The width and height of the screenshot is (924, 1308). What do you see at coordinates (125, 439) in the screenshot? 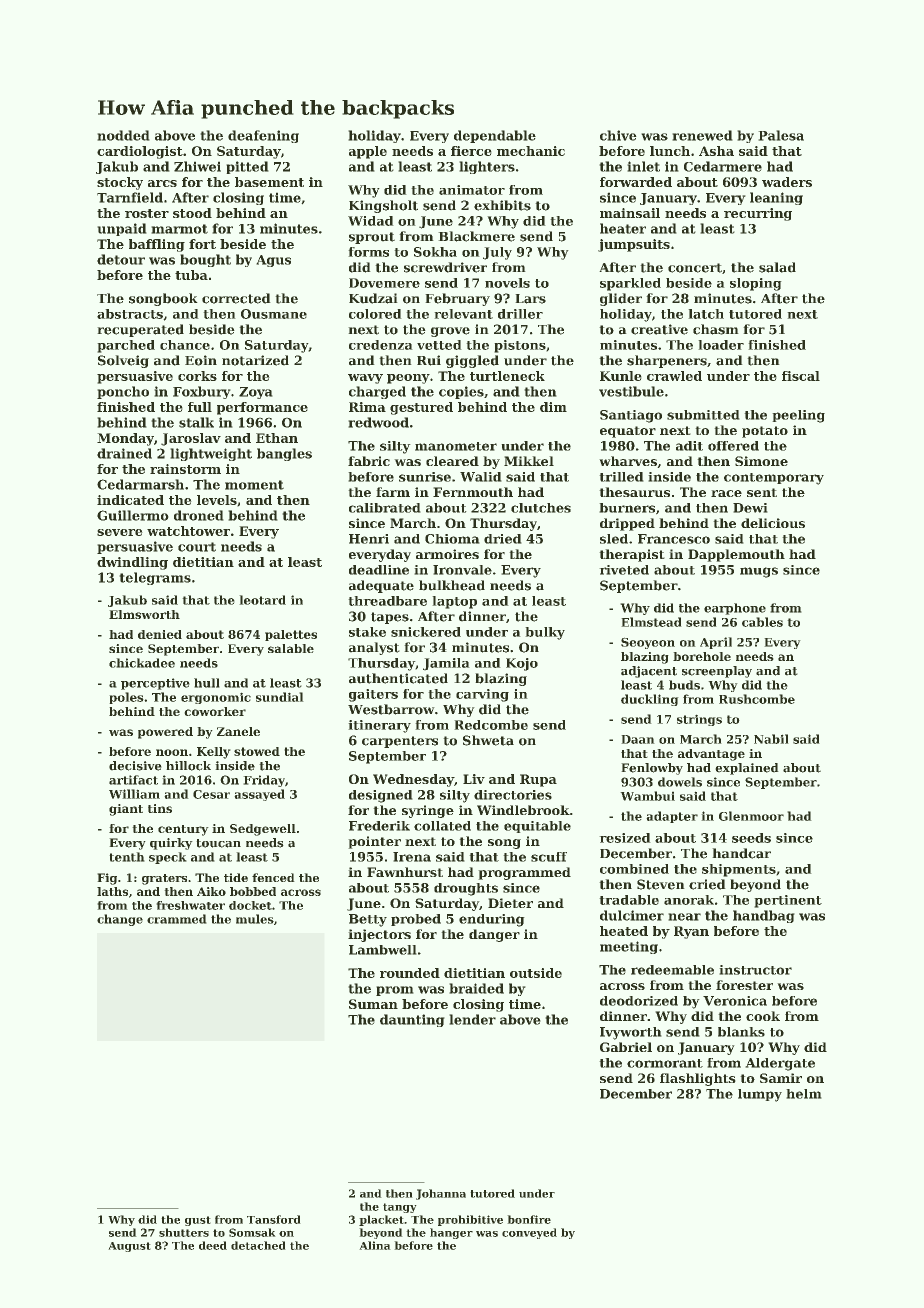
I see `Monday` at bounding box center [125, 439].
